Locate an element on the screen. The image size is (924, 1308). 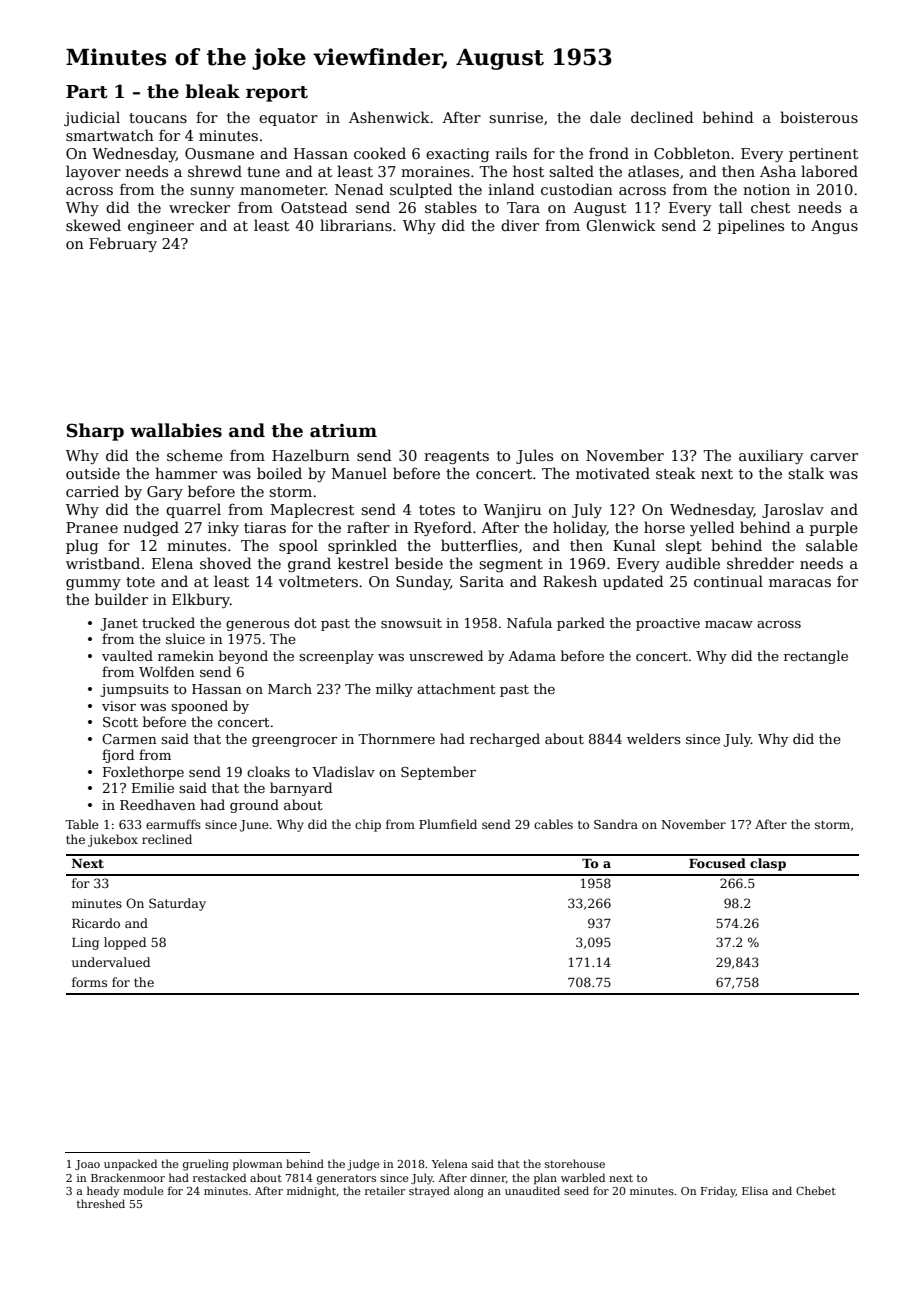
equator is located at coordinates (288, 119).
